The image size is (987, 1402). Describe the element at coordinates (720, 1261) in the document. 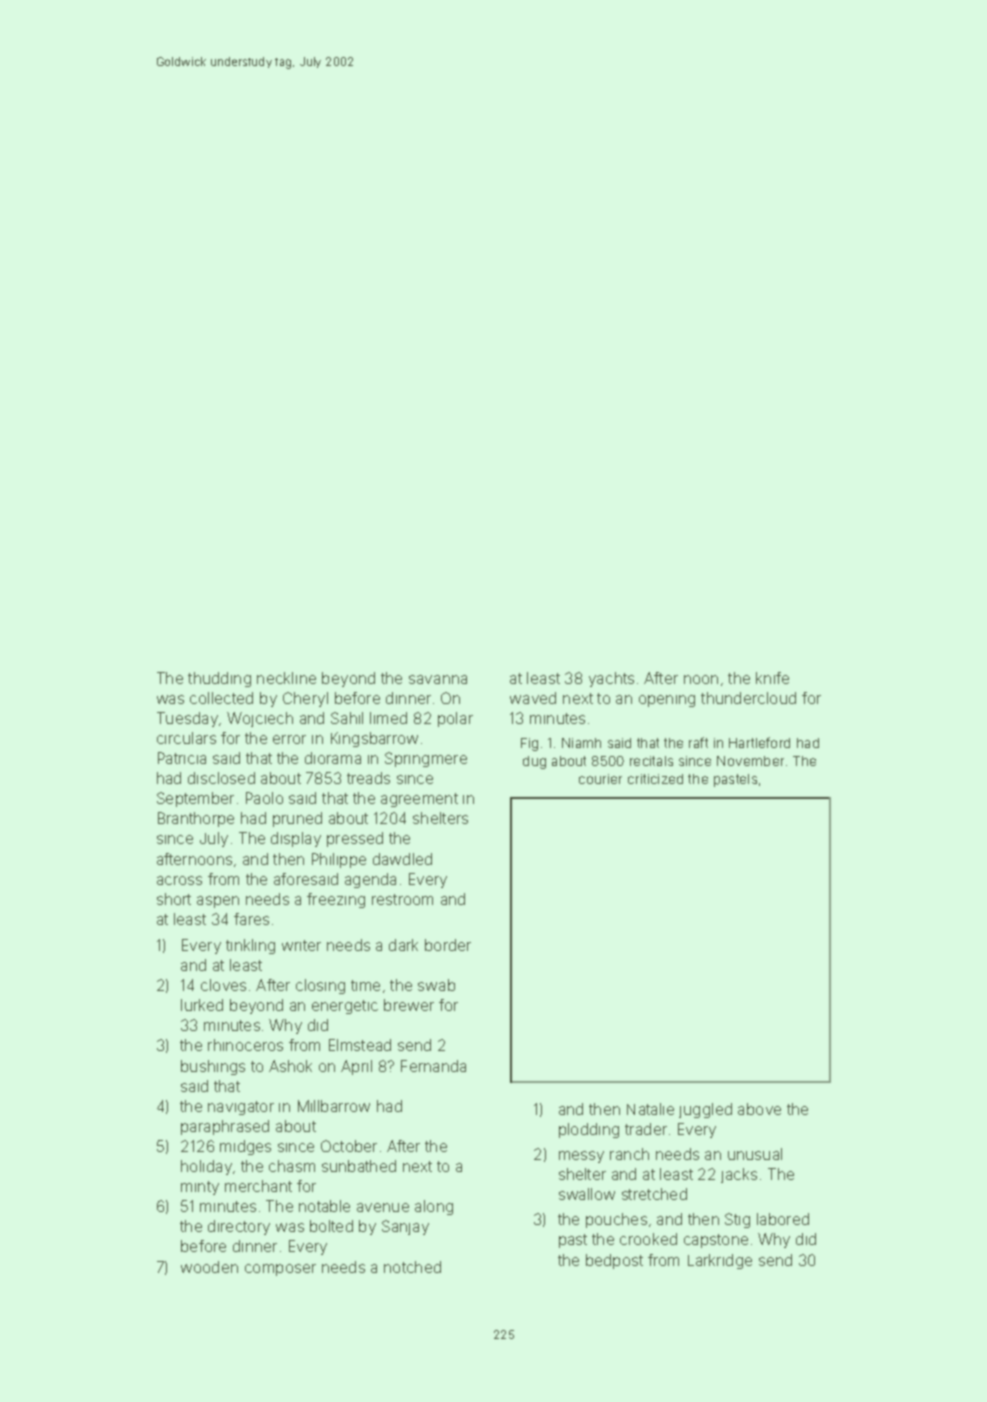

I see `Larkridge` at that location.
